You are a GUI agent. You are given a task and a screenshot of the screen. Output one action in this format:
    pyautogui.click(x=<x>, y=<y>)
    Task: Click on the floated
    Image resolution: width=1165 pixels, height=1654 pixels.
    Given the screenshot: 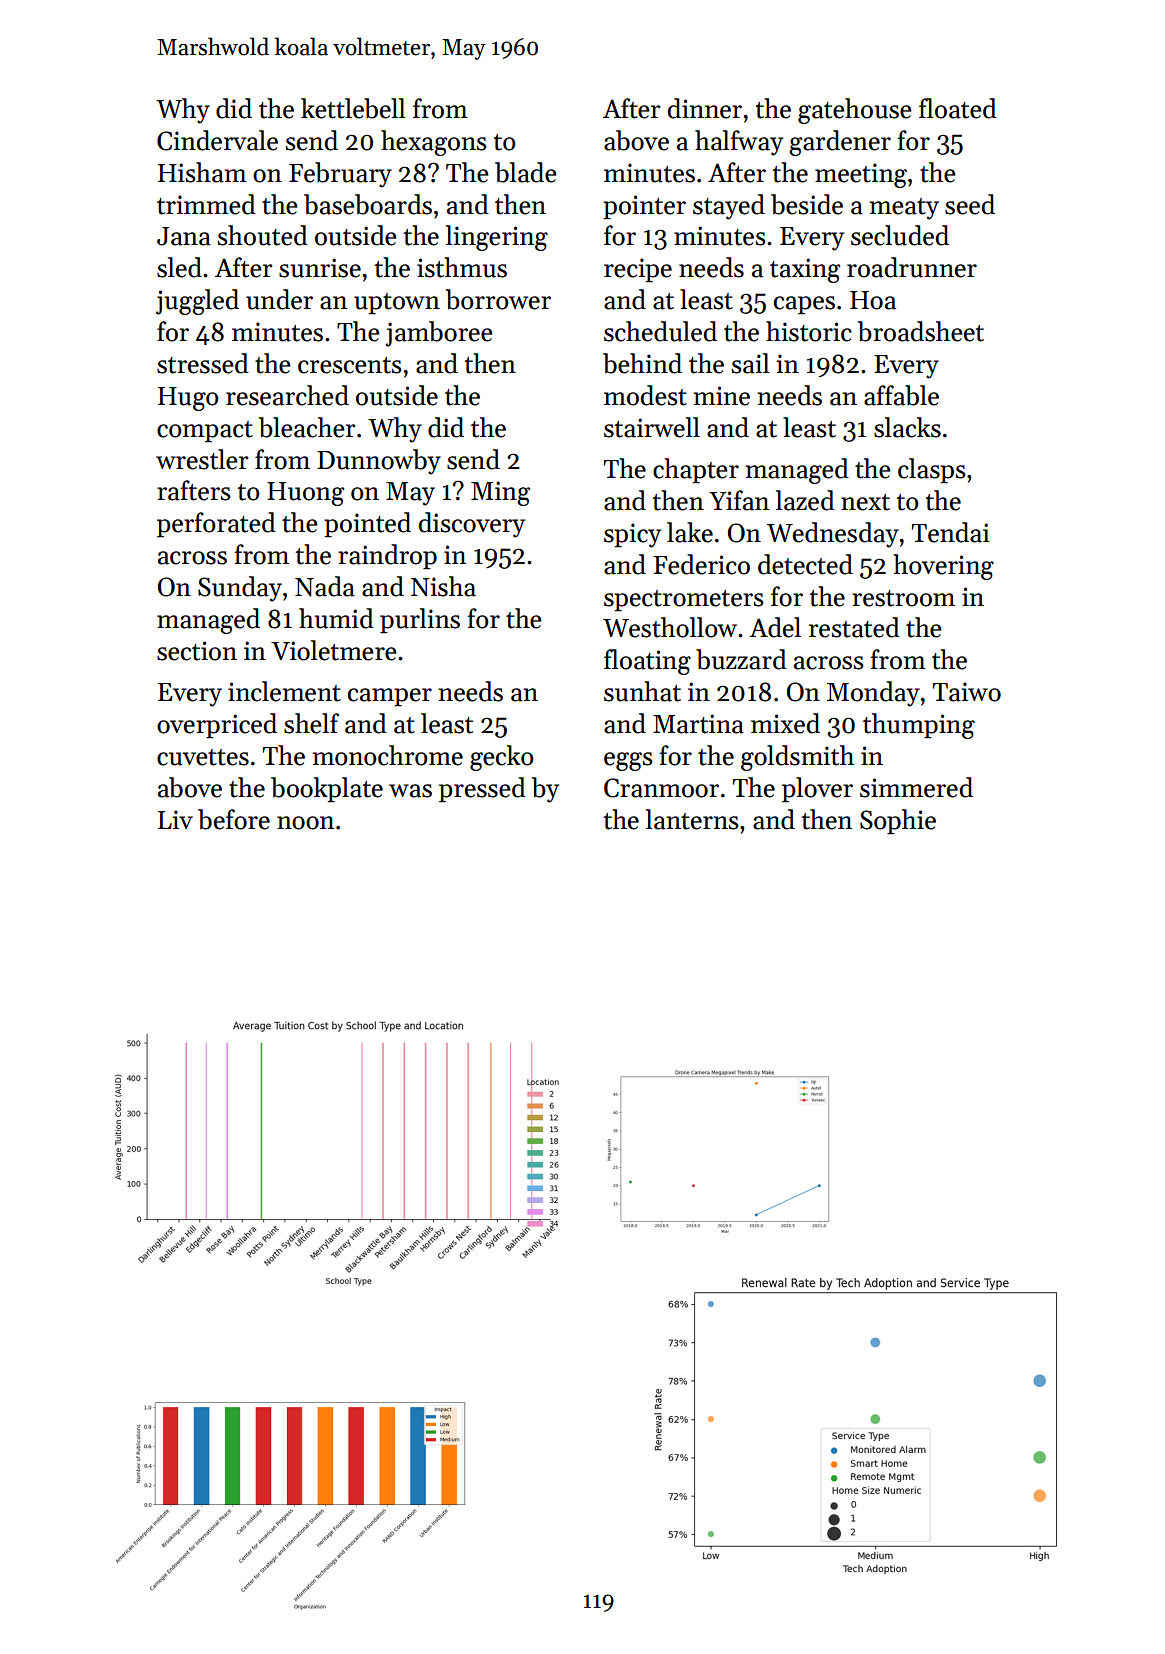 What is the action you would take?
    pyautogui.click(x=958, y=108)
